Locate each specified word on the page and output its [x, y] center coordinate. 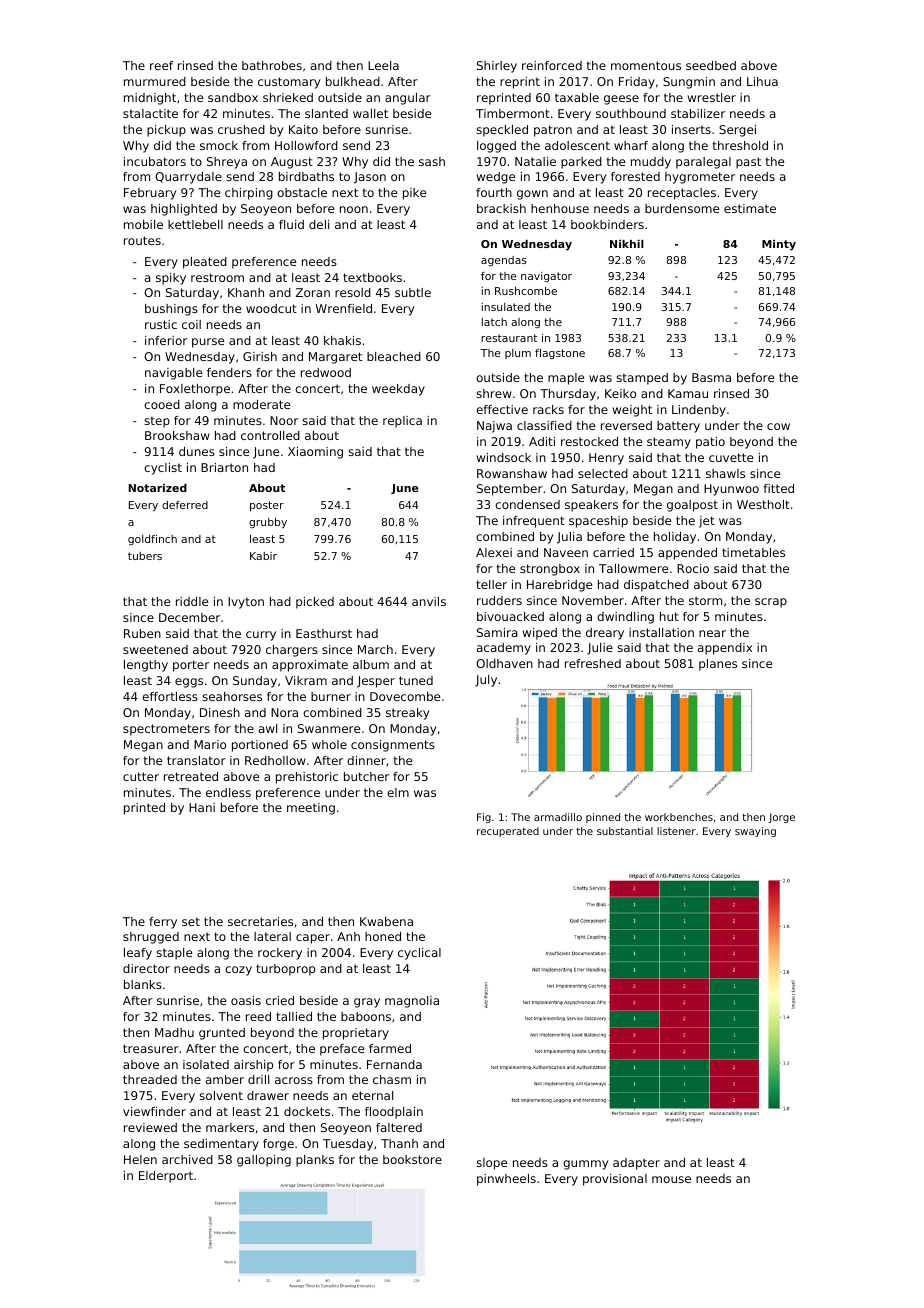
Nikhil [627, 244]
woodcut [271, 308]
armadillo [558, 817]
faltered [399, 1127]
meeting [311, 809]
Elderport [166, 1177]
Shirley [497, 67]
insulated [506, 307]
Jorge [782, 818]
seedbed [711, 65]
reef [161, 65]
